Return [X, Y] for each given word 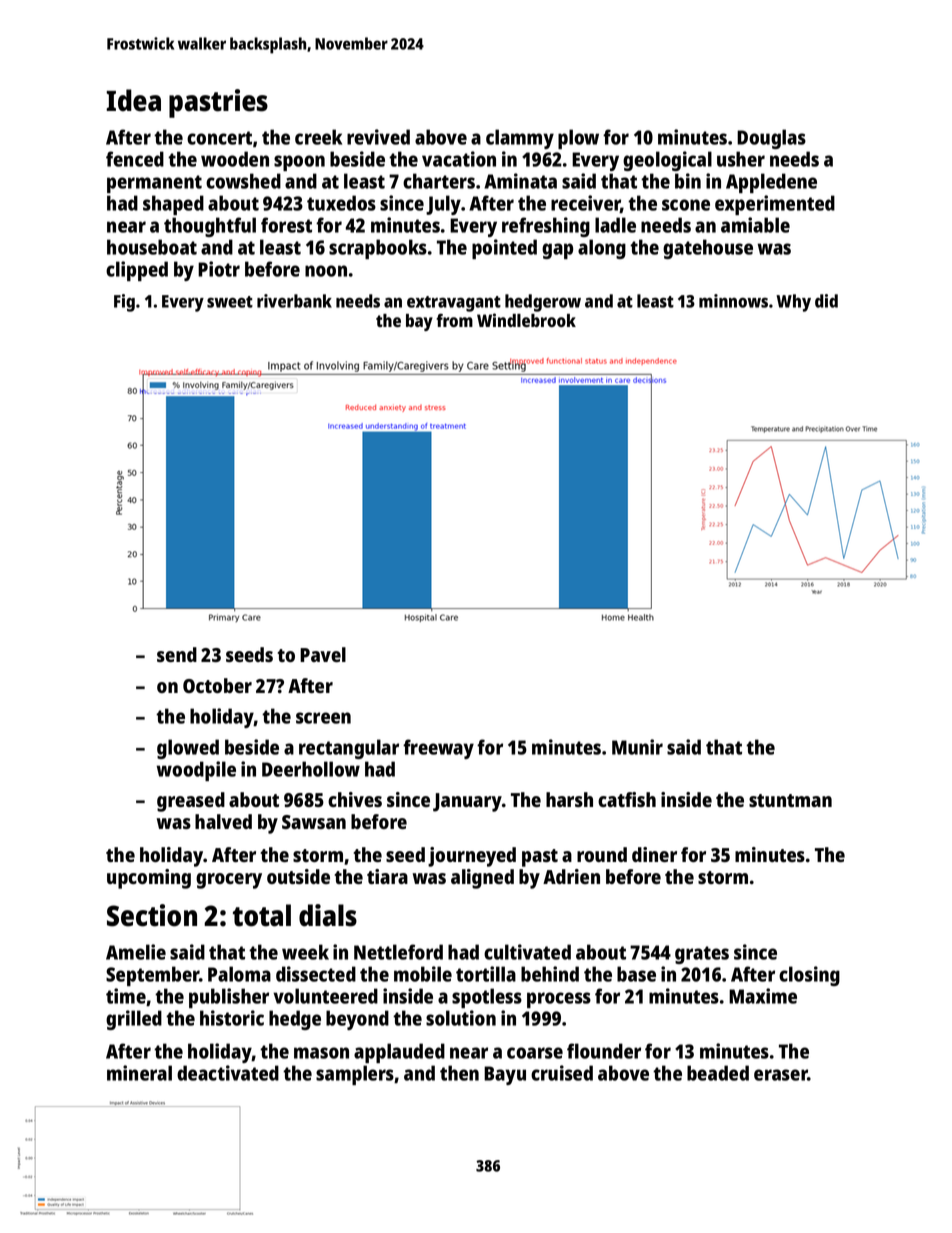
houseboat [152, 247]
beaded [718, 1073]
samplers [355, 1075]
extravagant [454, 304]
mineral [139, 1073]
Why [793, 303]
